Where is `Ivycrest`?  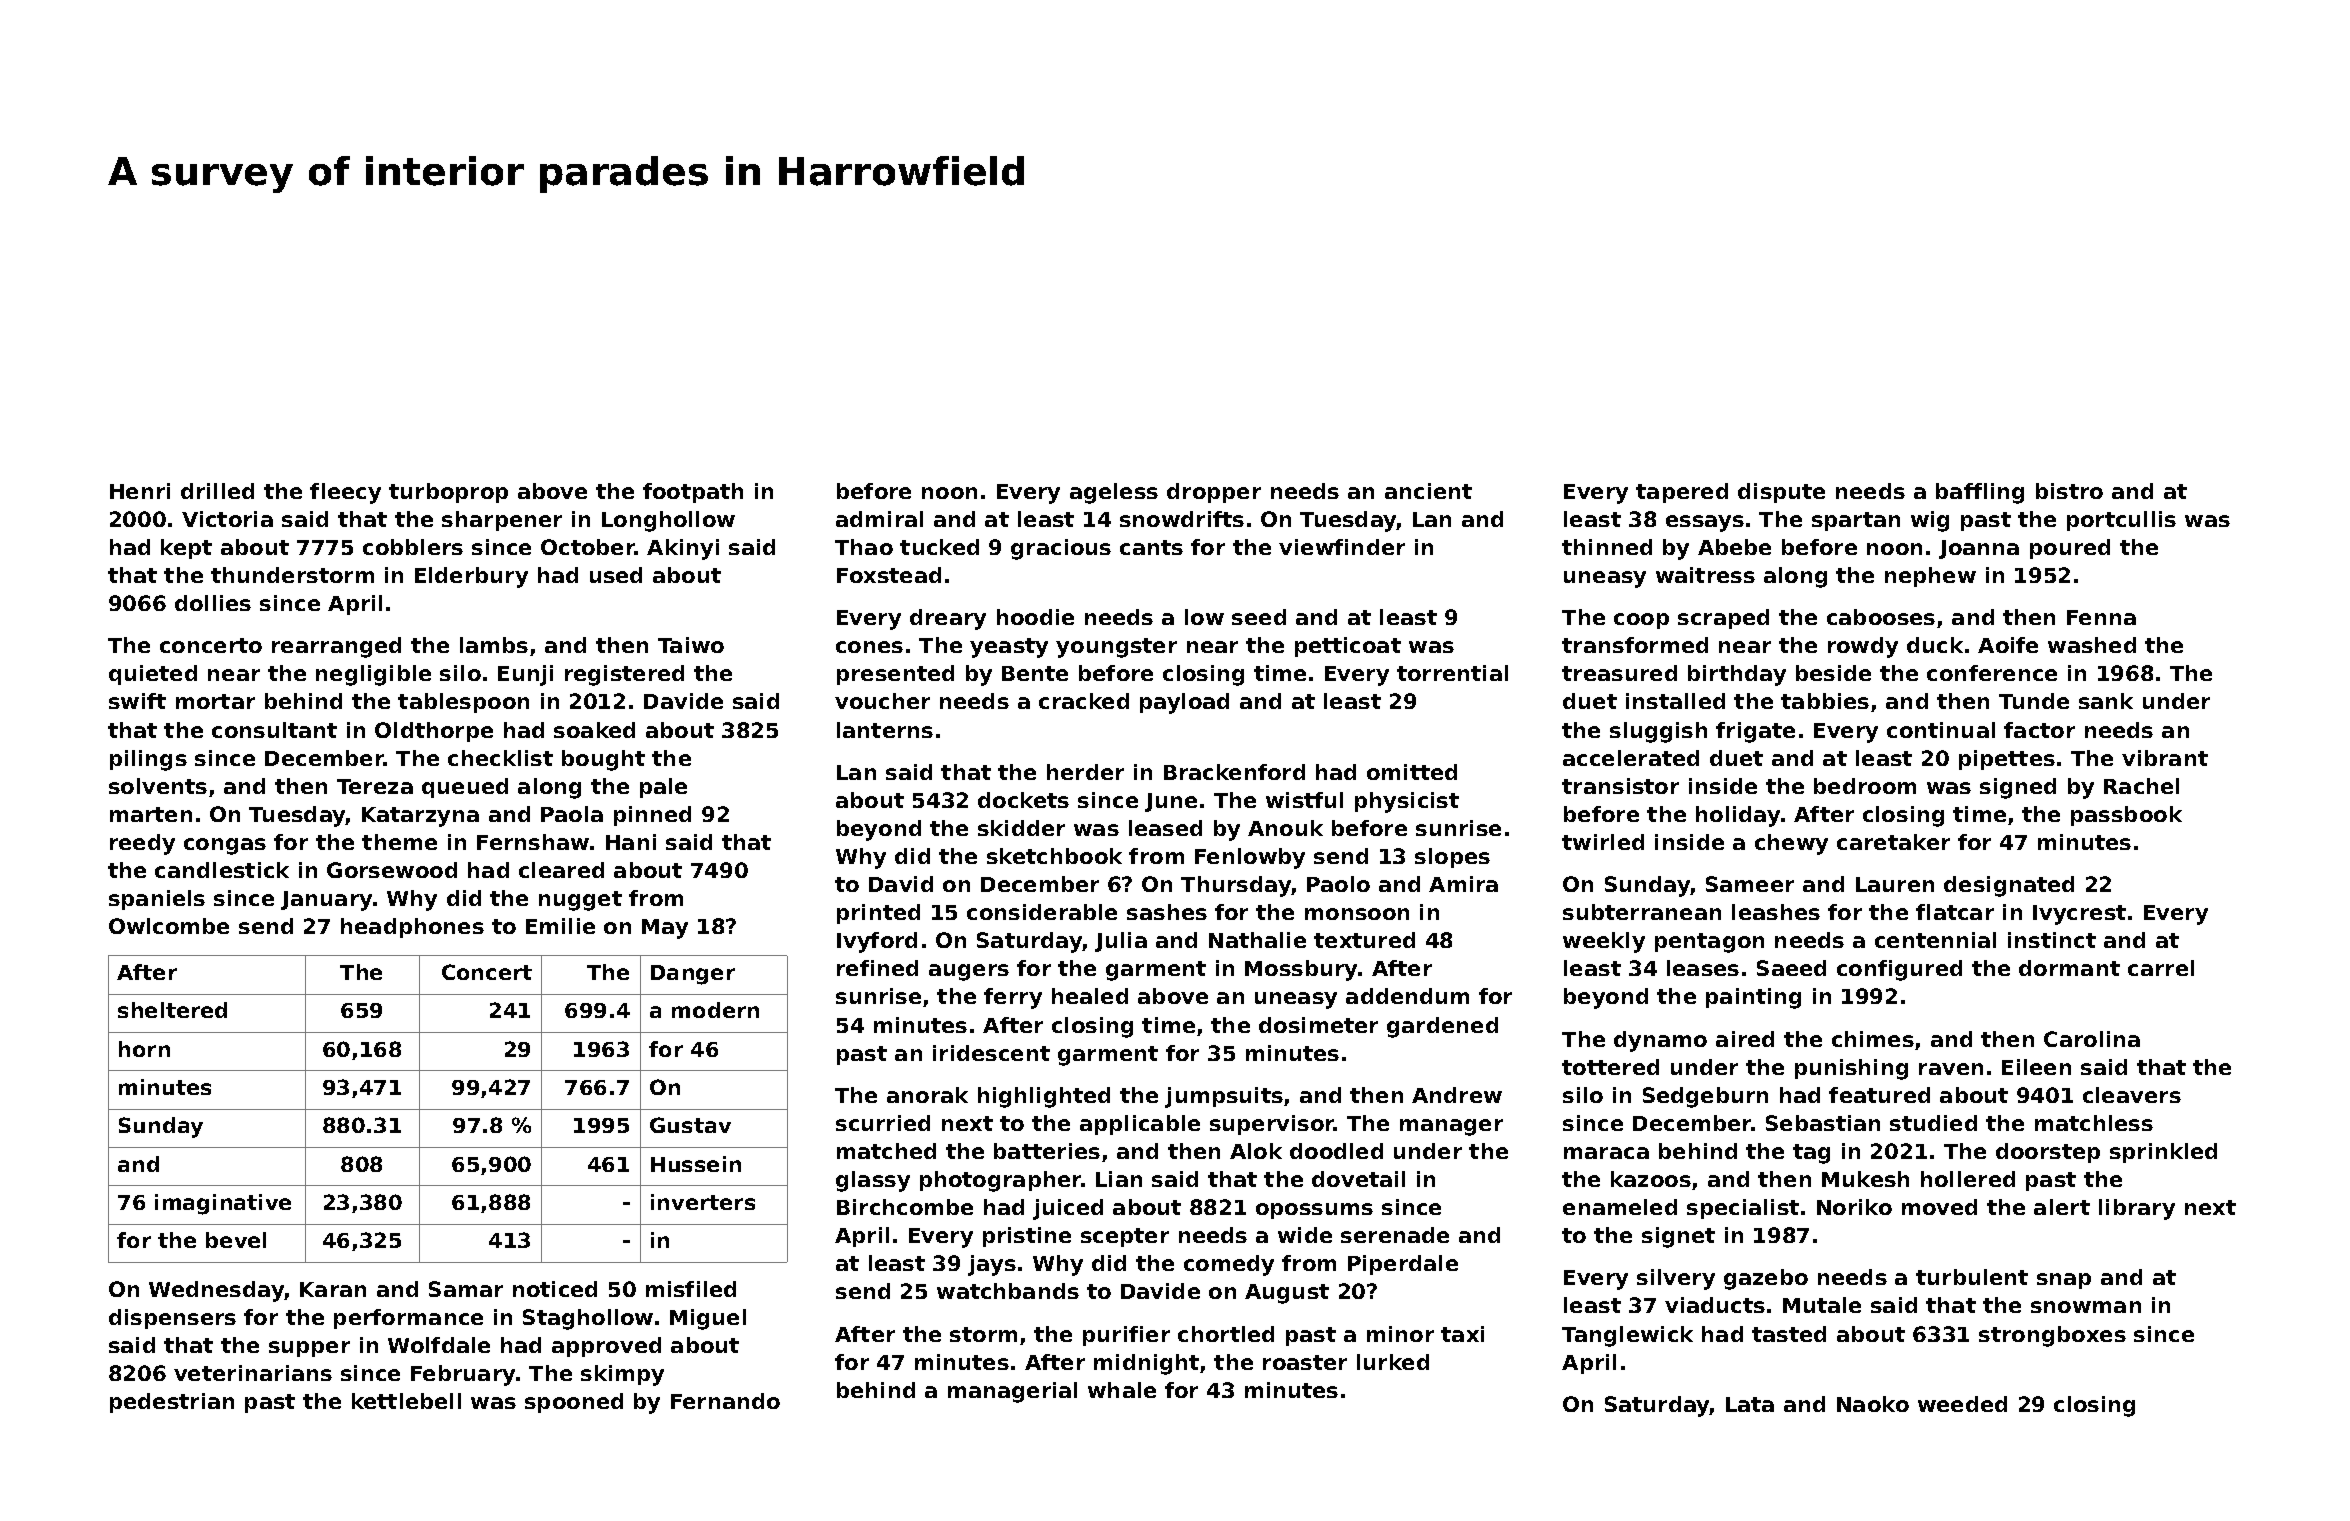 Ivycrest is located at coordinates (2079, 915).
